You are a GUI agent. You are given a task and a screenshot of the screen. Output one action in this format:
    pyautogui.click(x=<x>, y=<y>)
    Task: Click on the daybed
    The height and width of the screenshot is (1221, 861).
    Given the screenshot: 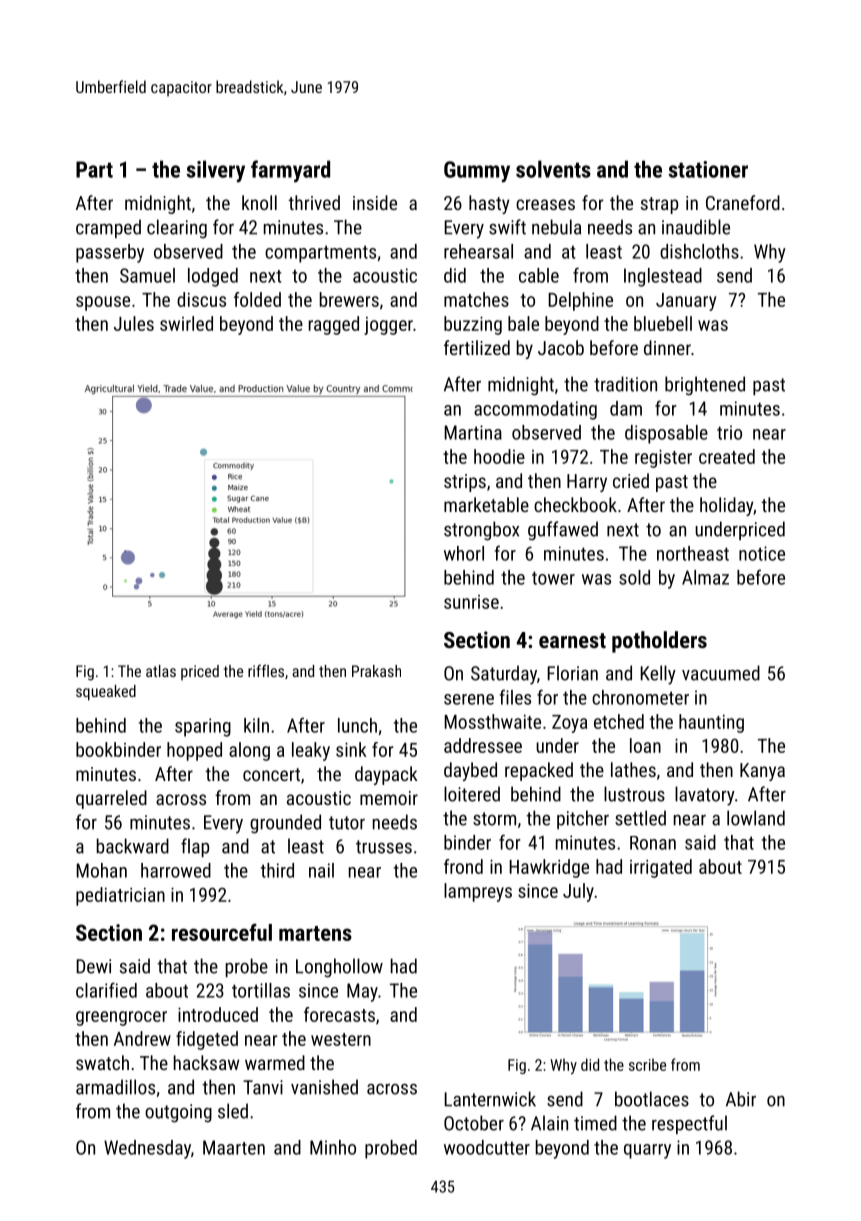 What is the action you would take?
    pyautogui.click(x=470, y=771)
